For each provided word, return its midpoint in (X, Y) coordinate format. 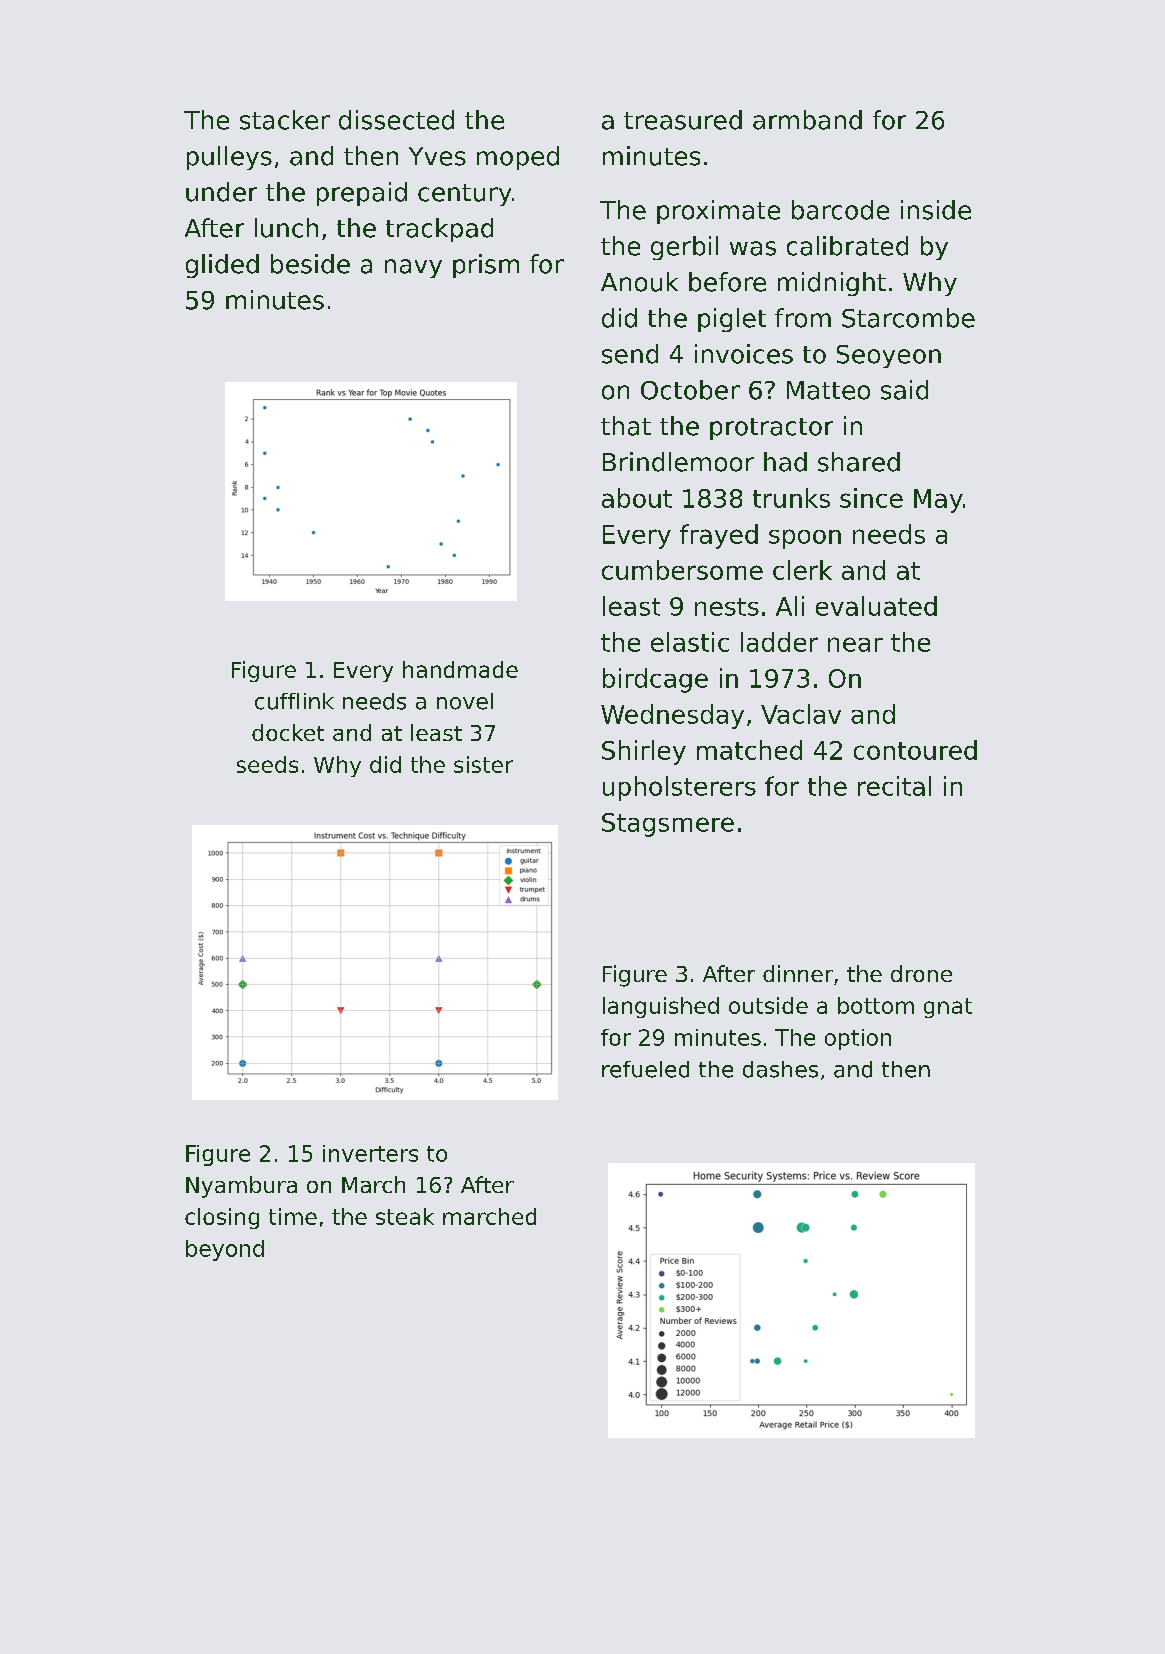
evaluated (876, 606)
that (626, 426)
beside (310, 264)
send (630, 354)
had (785, 462)
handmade (460, 669)
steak (405, 1216)
